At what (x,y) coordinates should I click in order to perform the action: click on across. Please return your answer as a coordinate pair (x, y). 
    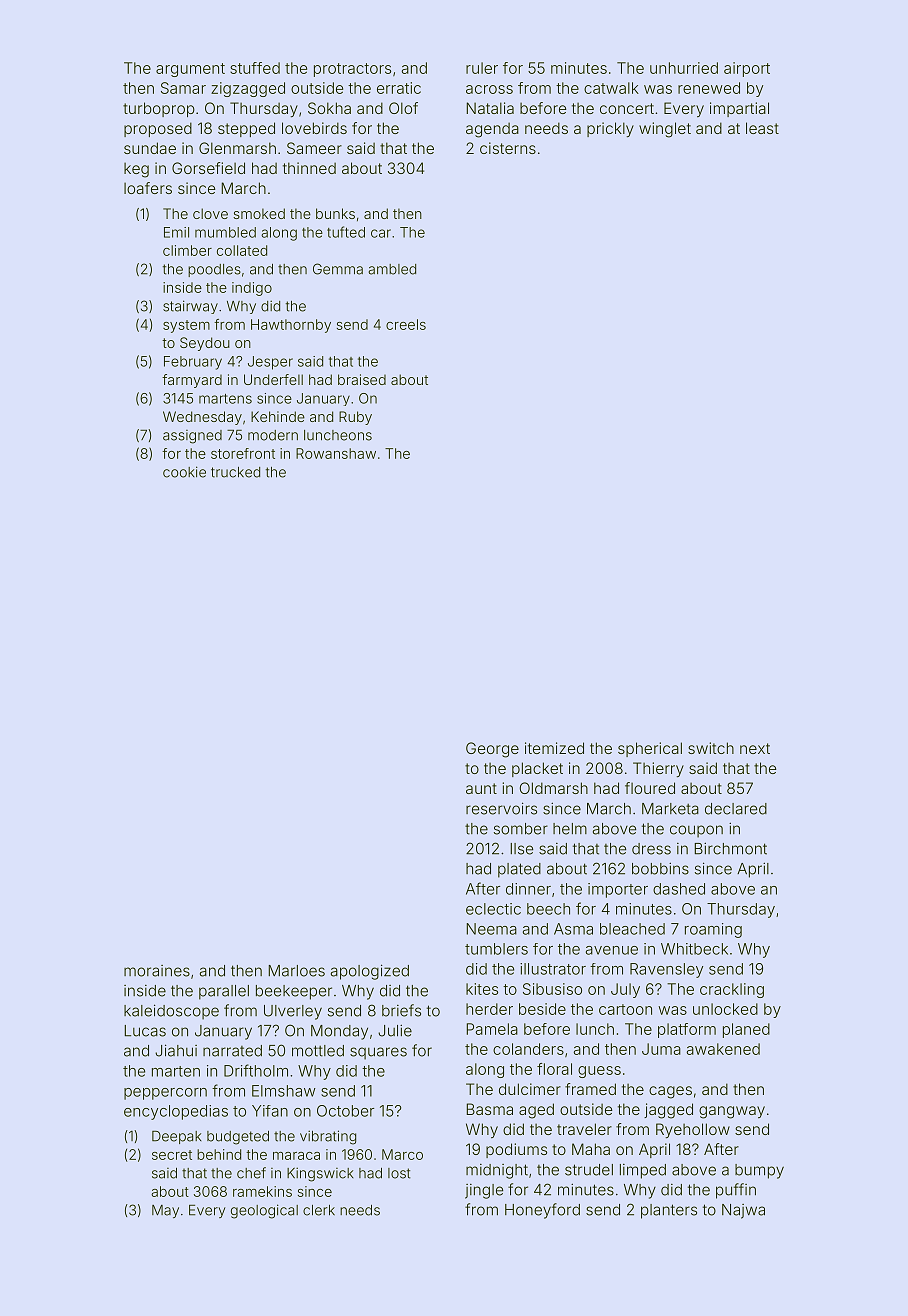
    Looking at the image, I should click on (489, 89).
